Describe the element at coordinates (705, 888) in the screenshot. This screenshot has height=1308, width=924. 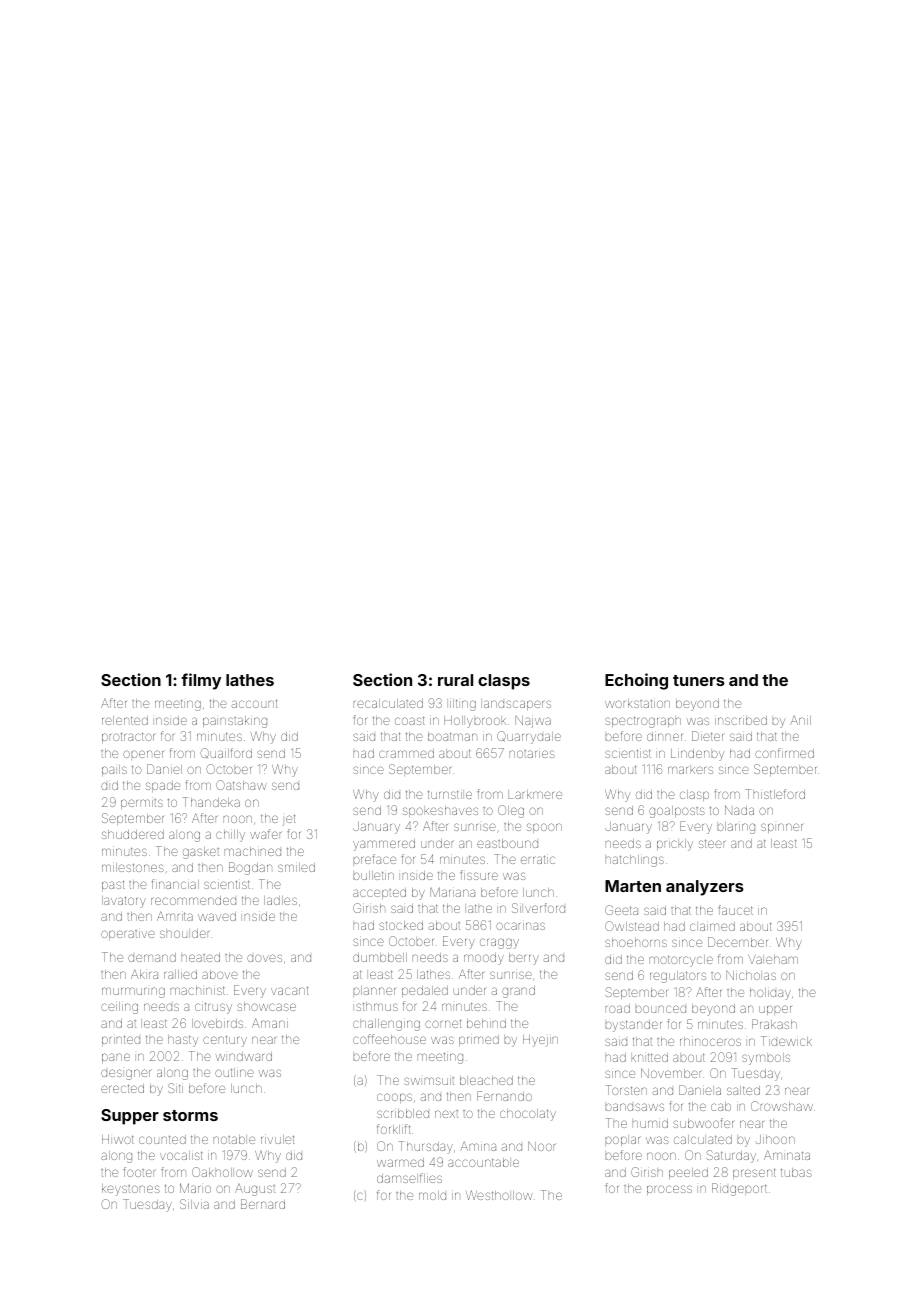
I see `analyzers` at that location.
